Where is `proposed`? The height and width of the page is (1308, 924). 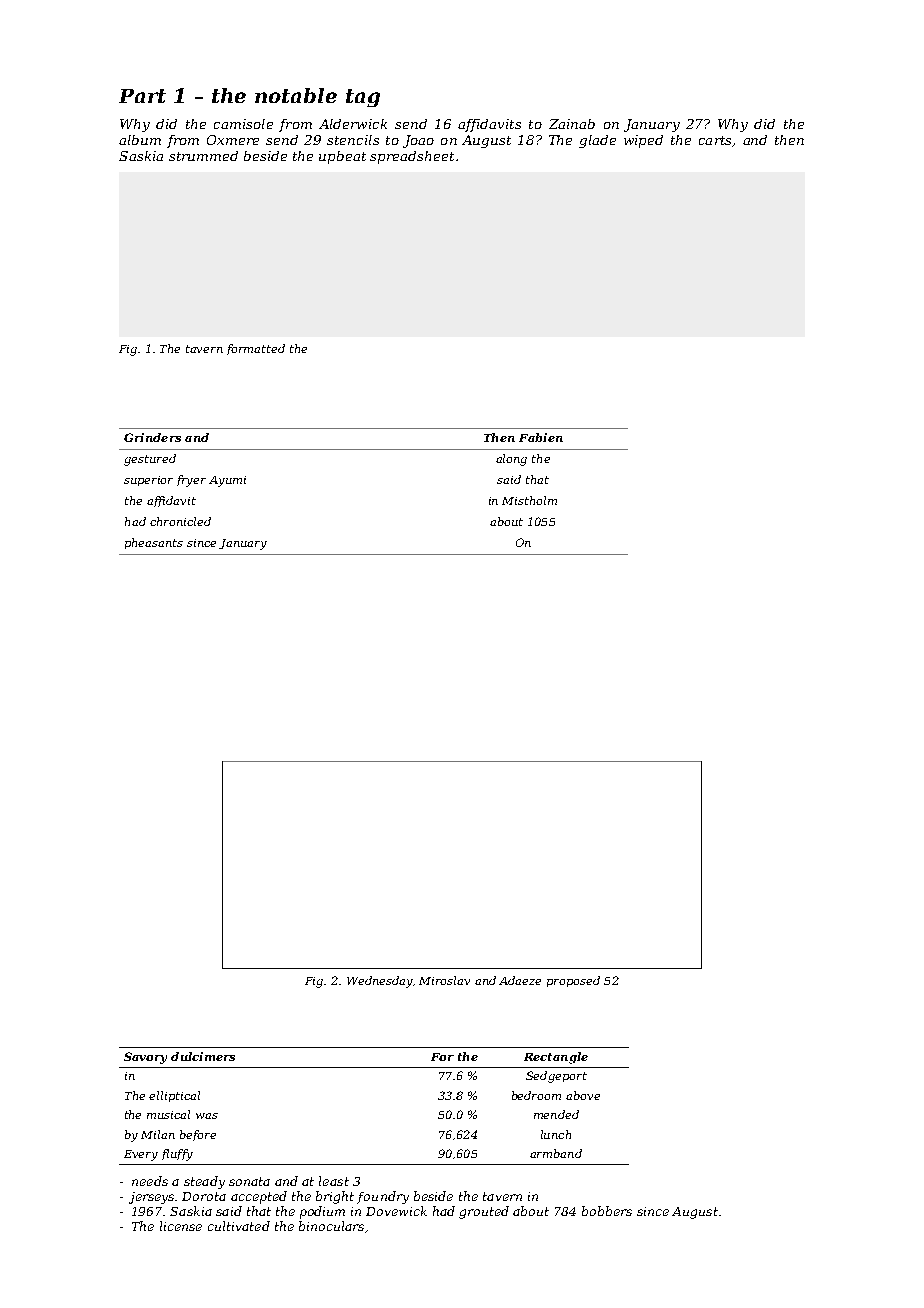
proposed is located at coordinates (573, 981).
